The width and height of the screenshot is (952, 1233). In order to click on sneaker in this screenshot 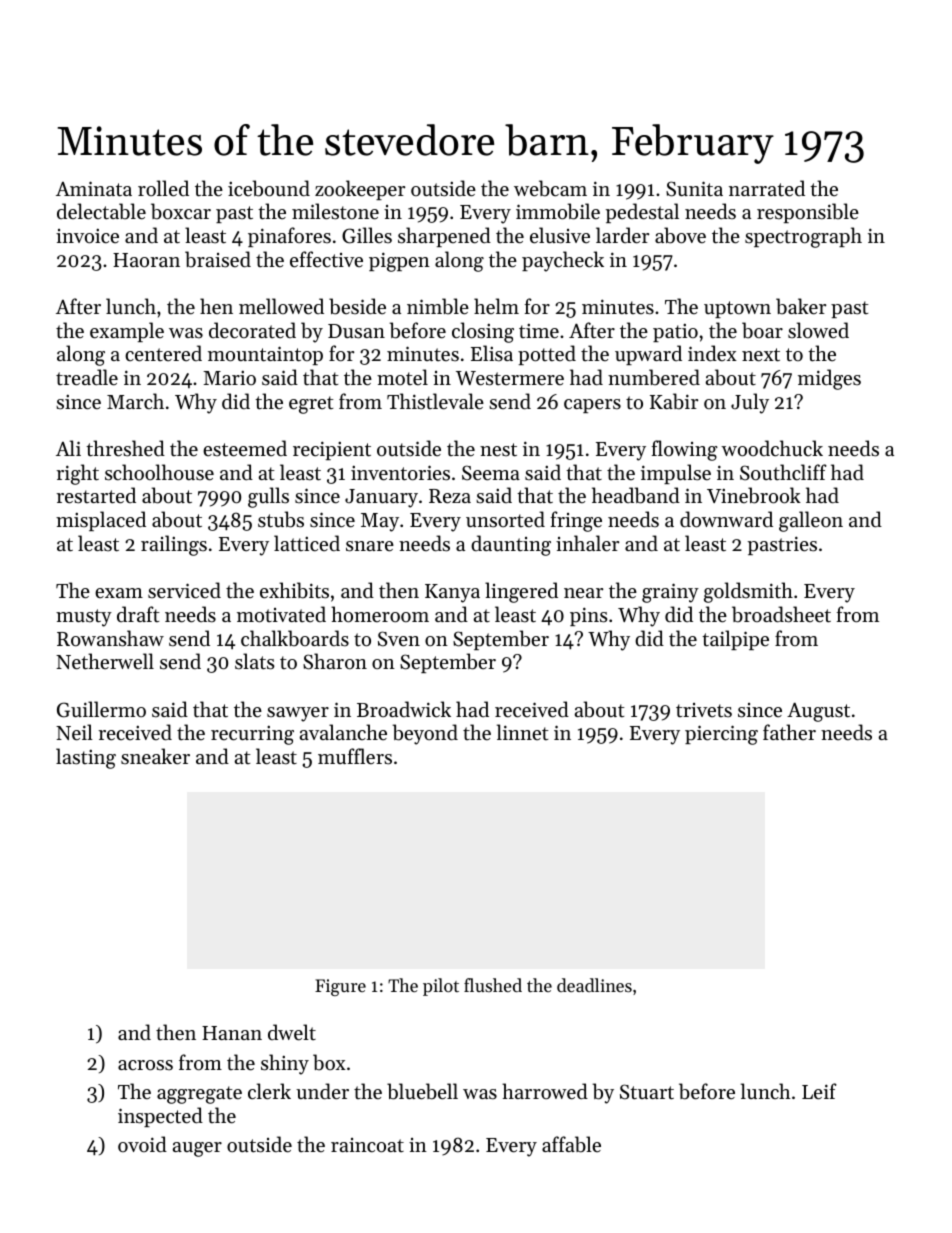, I will do `click(155, 756)`.
